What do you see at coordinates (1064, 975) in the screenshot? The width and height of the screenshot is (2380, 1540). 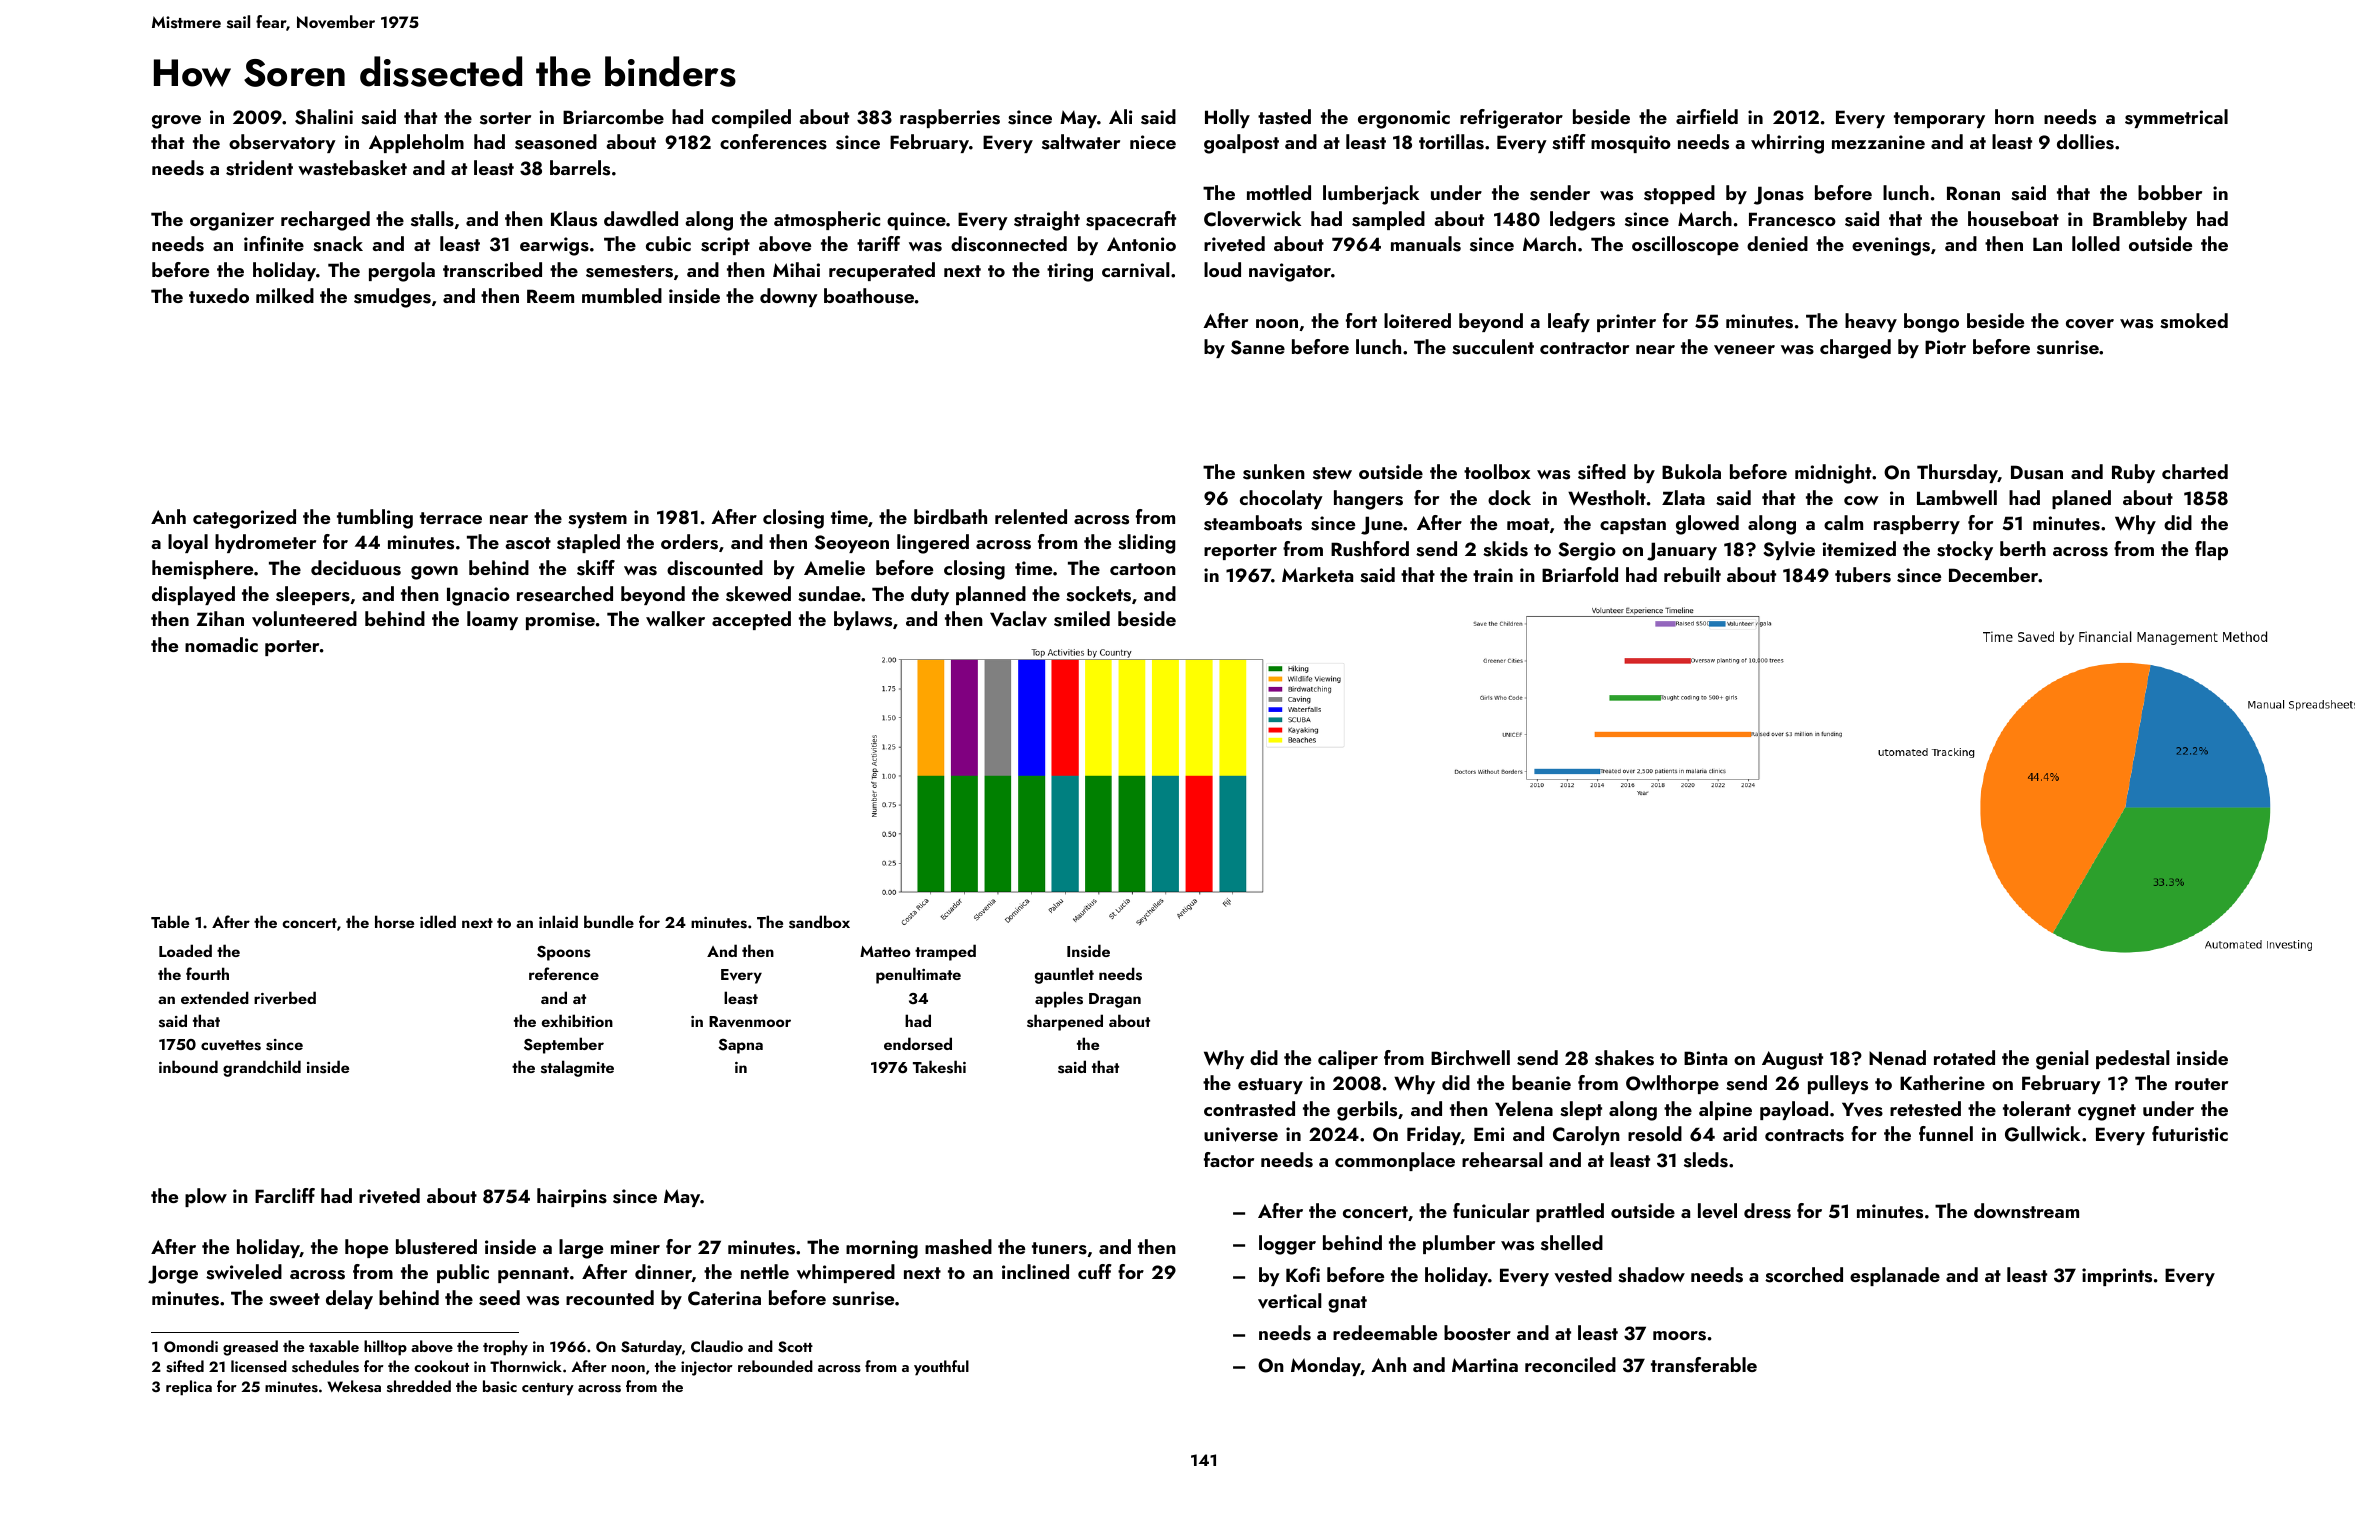 I see `gauntlet` at bounding box center [1064, 975].
